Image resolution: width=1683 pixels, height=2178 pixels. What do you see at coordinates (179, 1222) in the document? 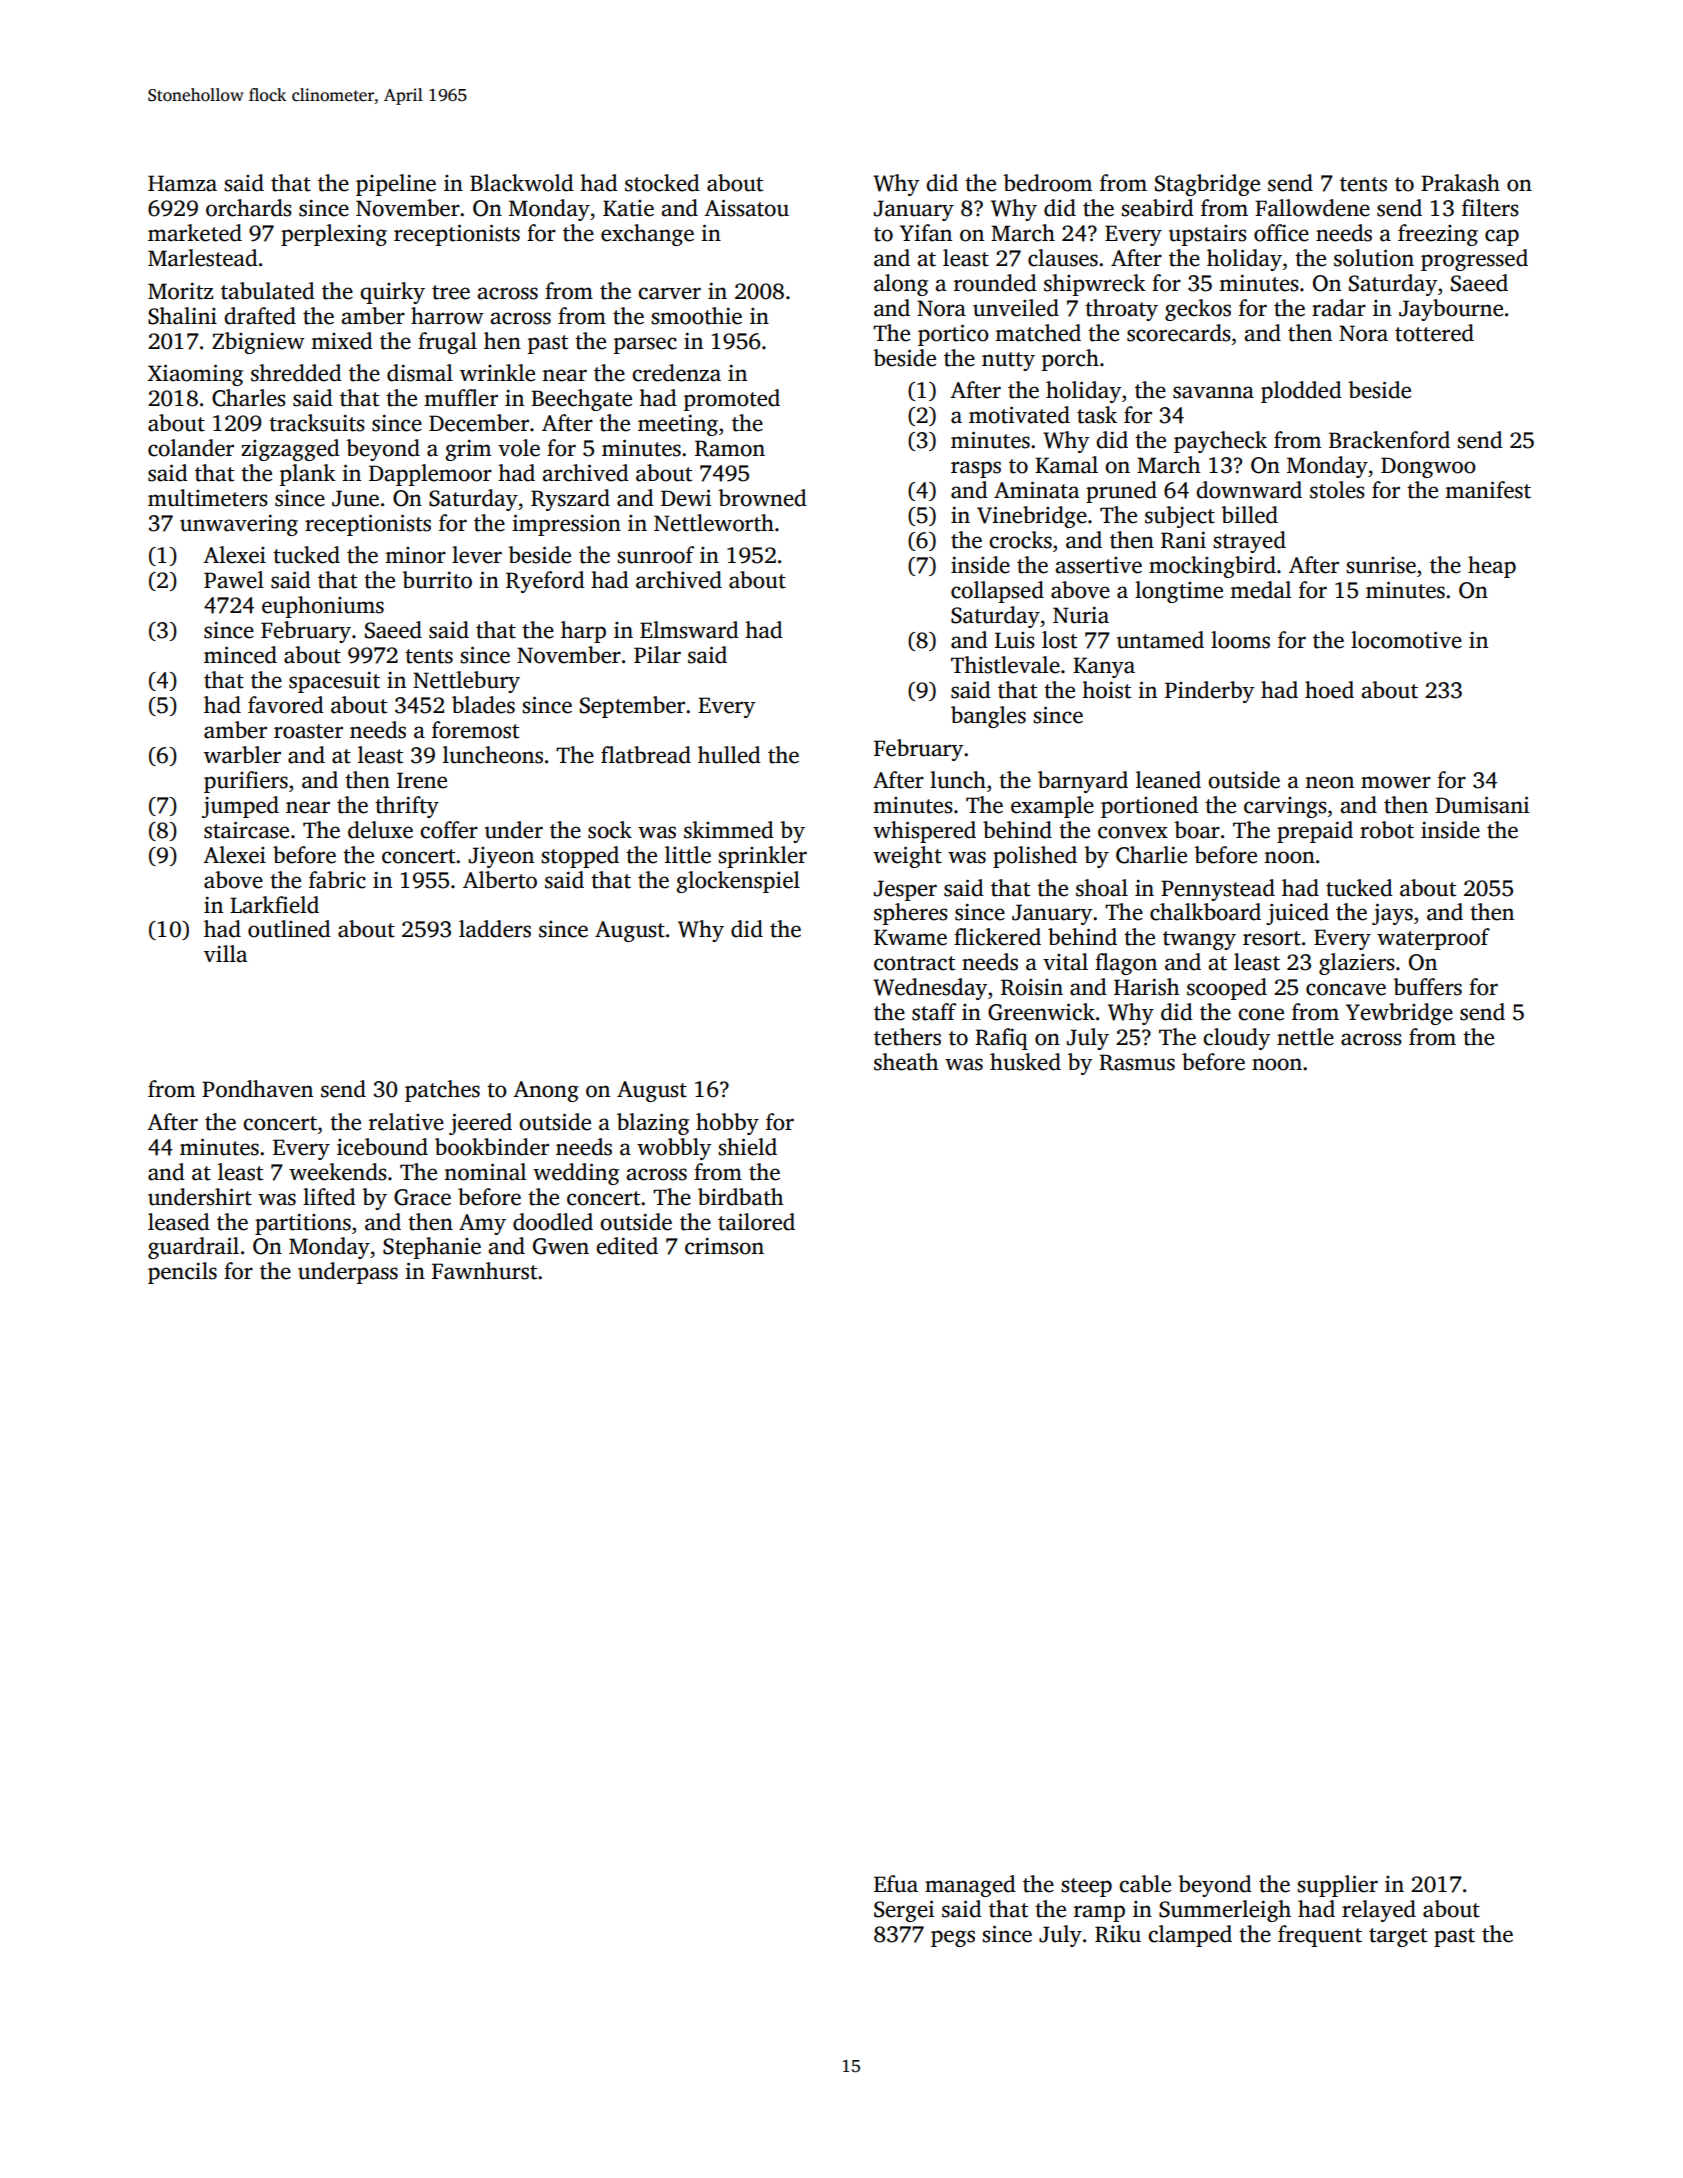
I see `leased` at bounding box center [179, 1222].
